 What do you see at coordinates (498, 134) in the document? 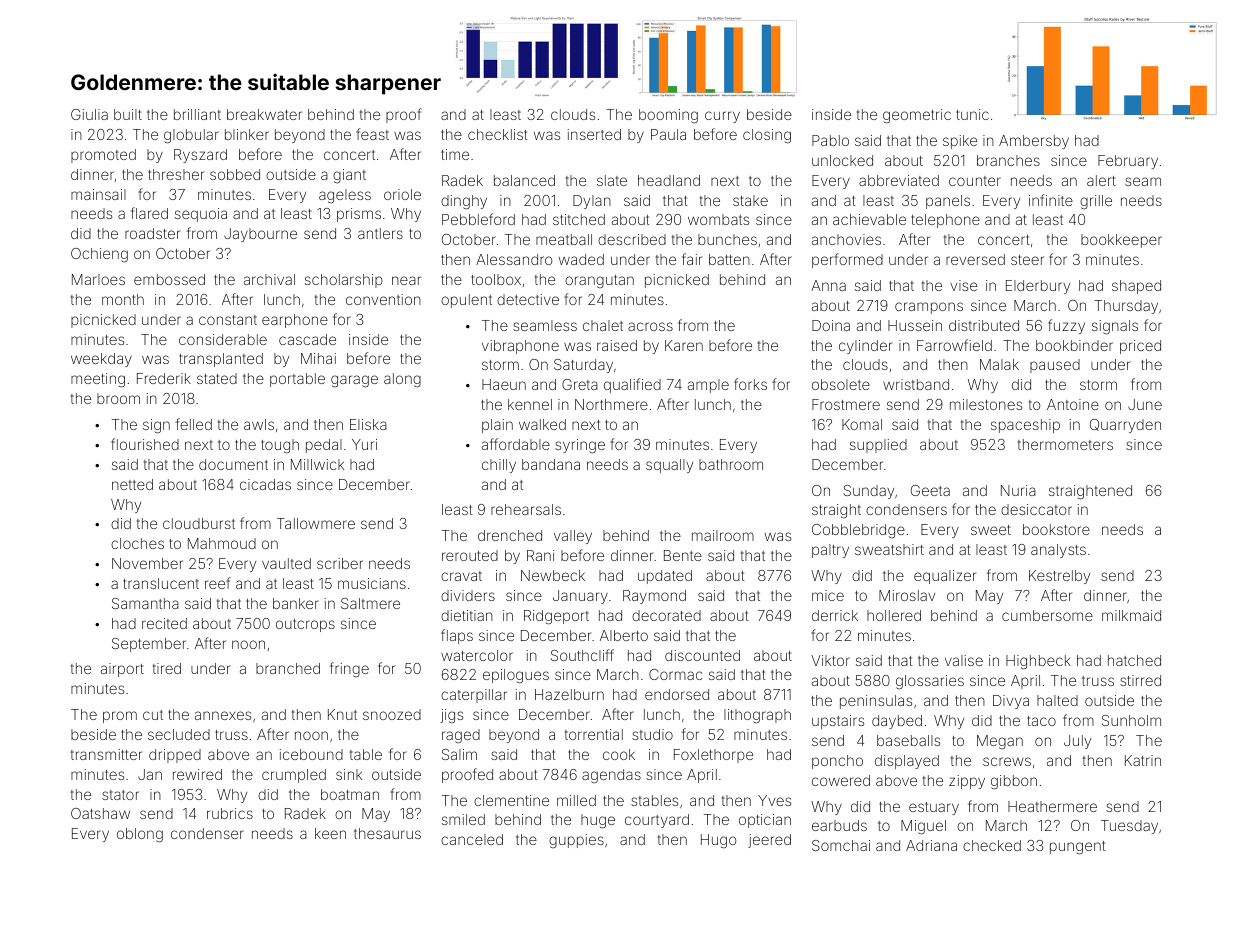
I see `checklist` at bounding box center [498, 134].
